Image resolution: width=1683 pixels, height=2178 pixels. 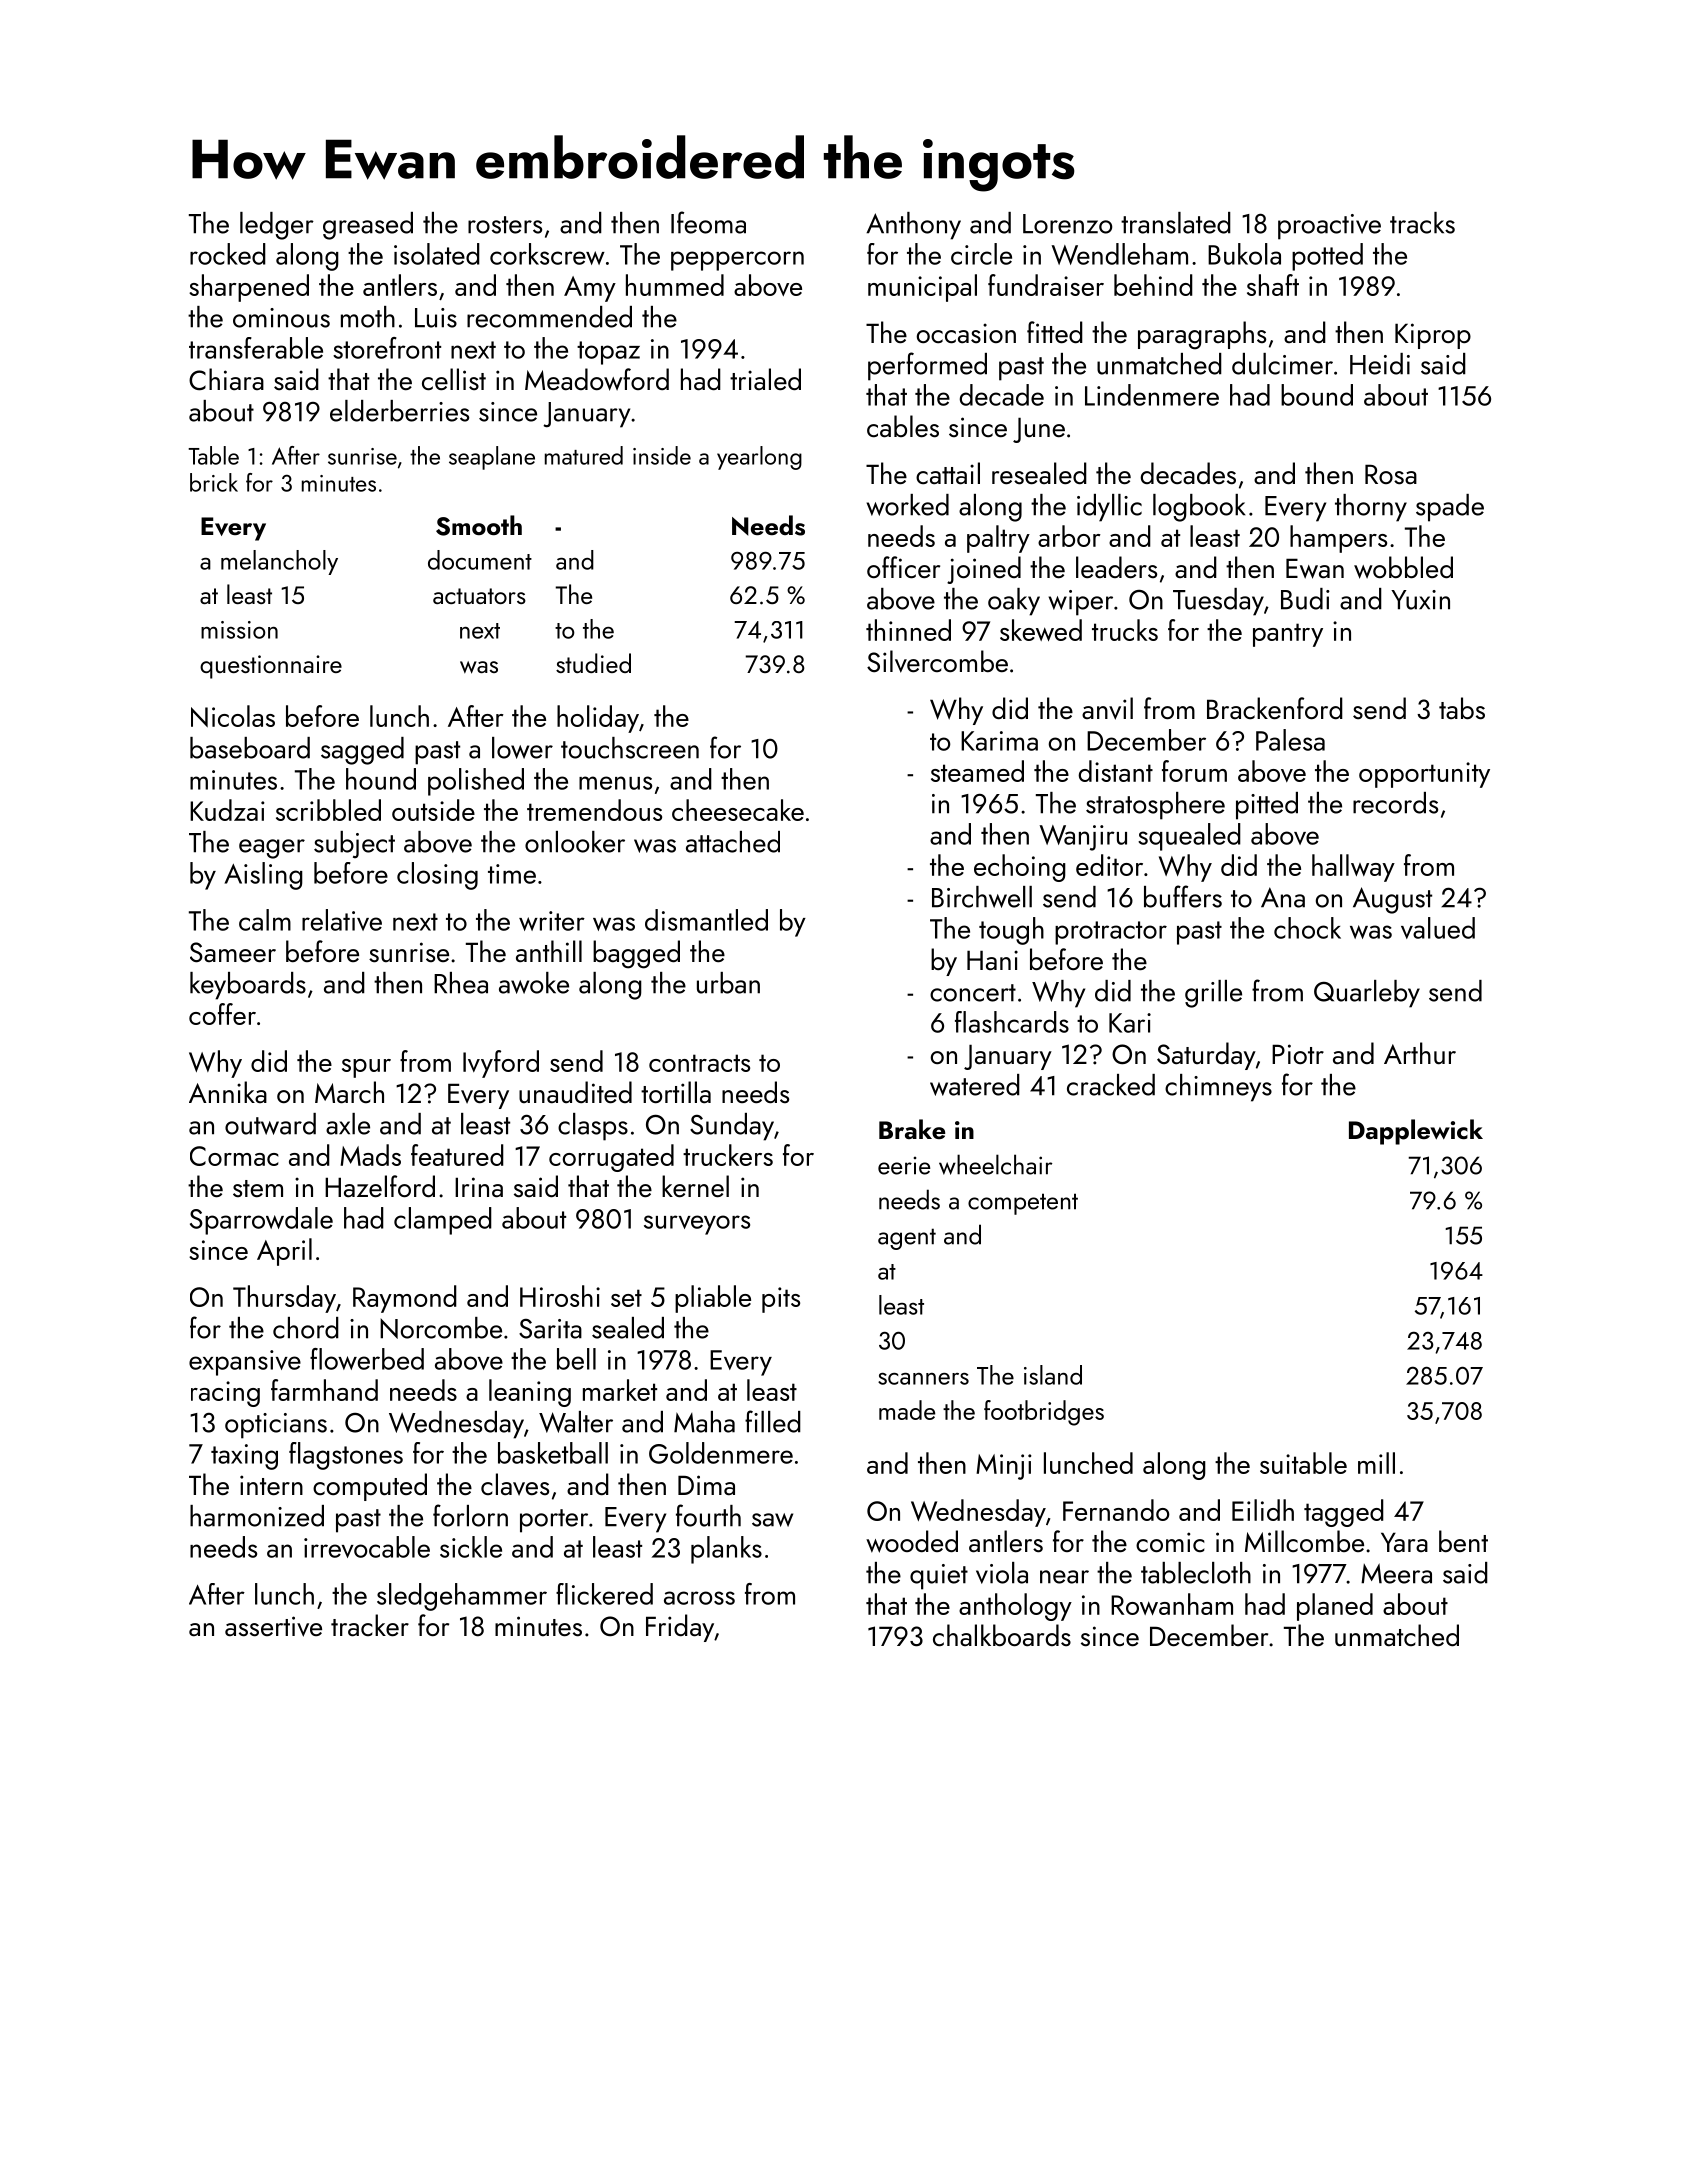 I want to click on tracks, so click(x=1422, y=223).
